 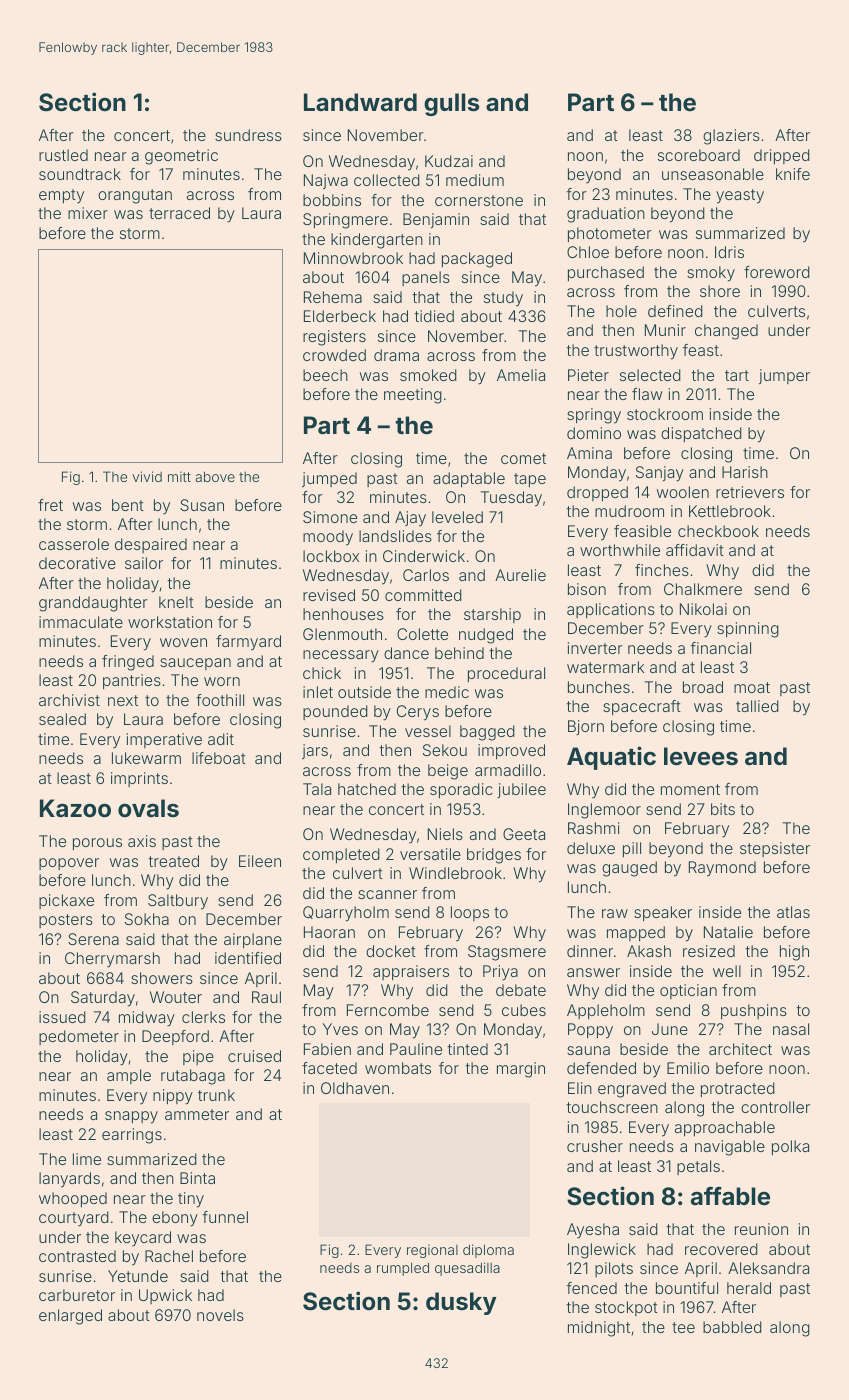 I want to click on moat, so click(x=752, y=687).
